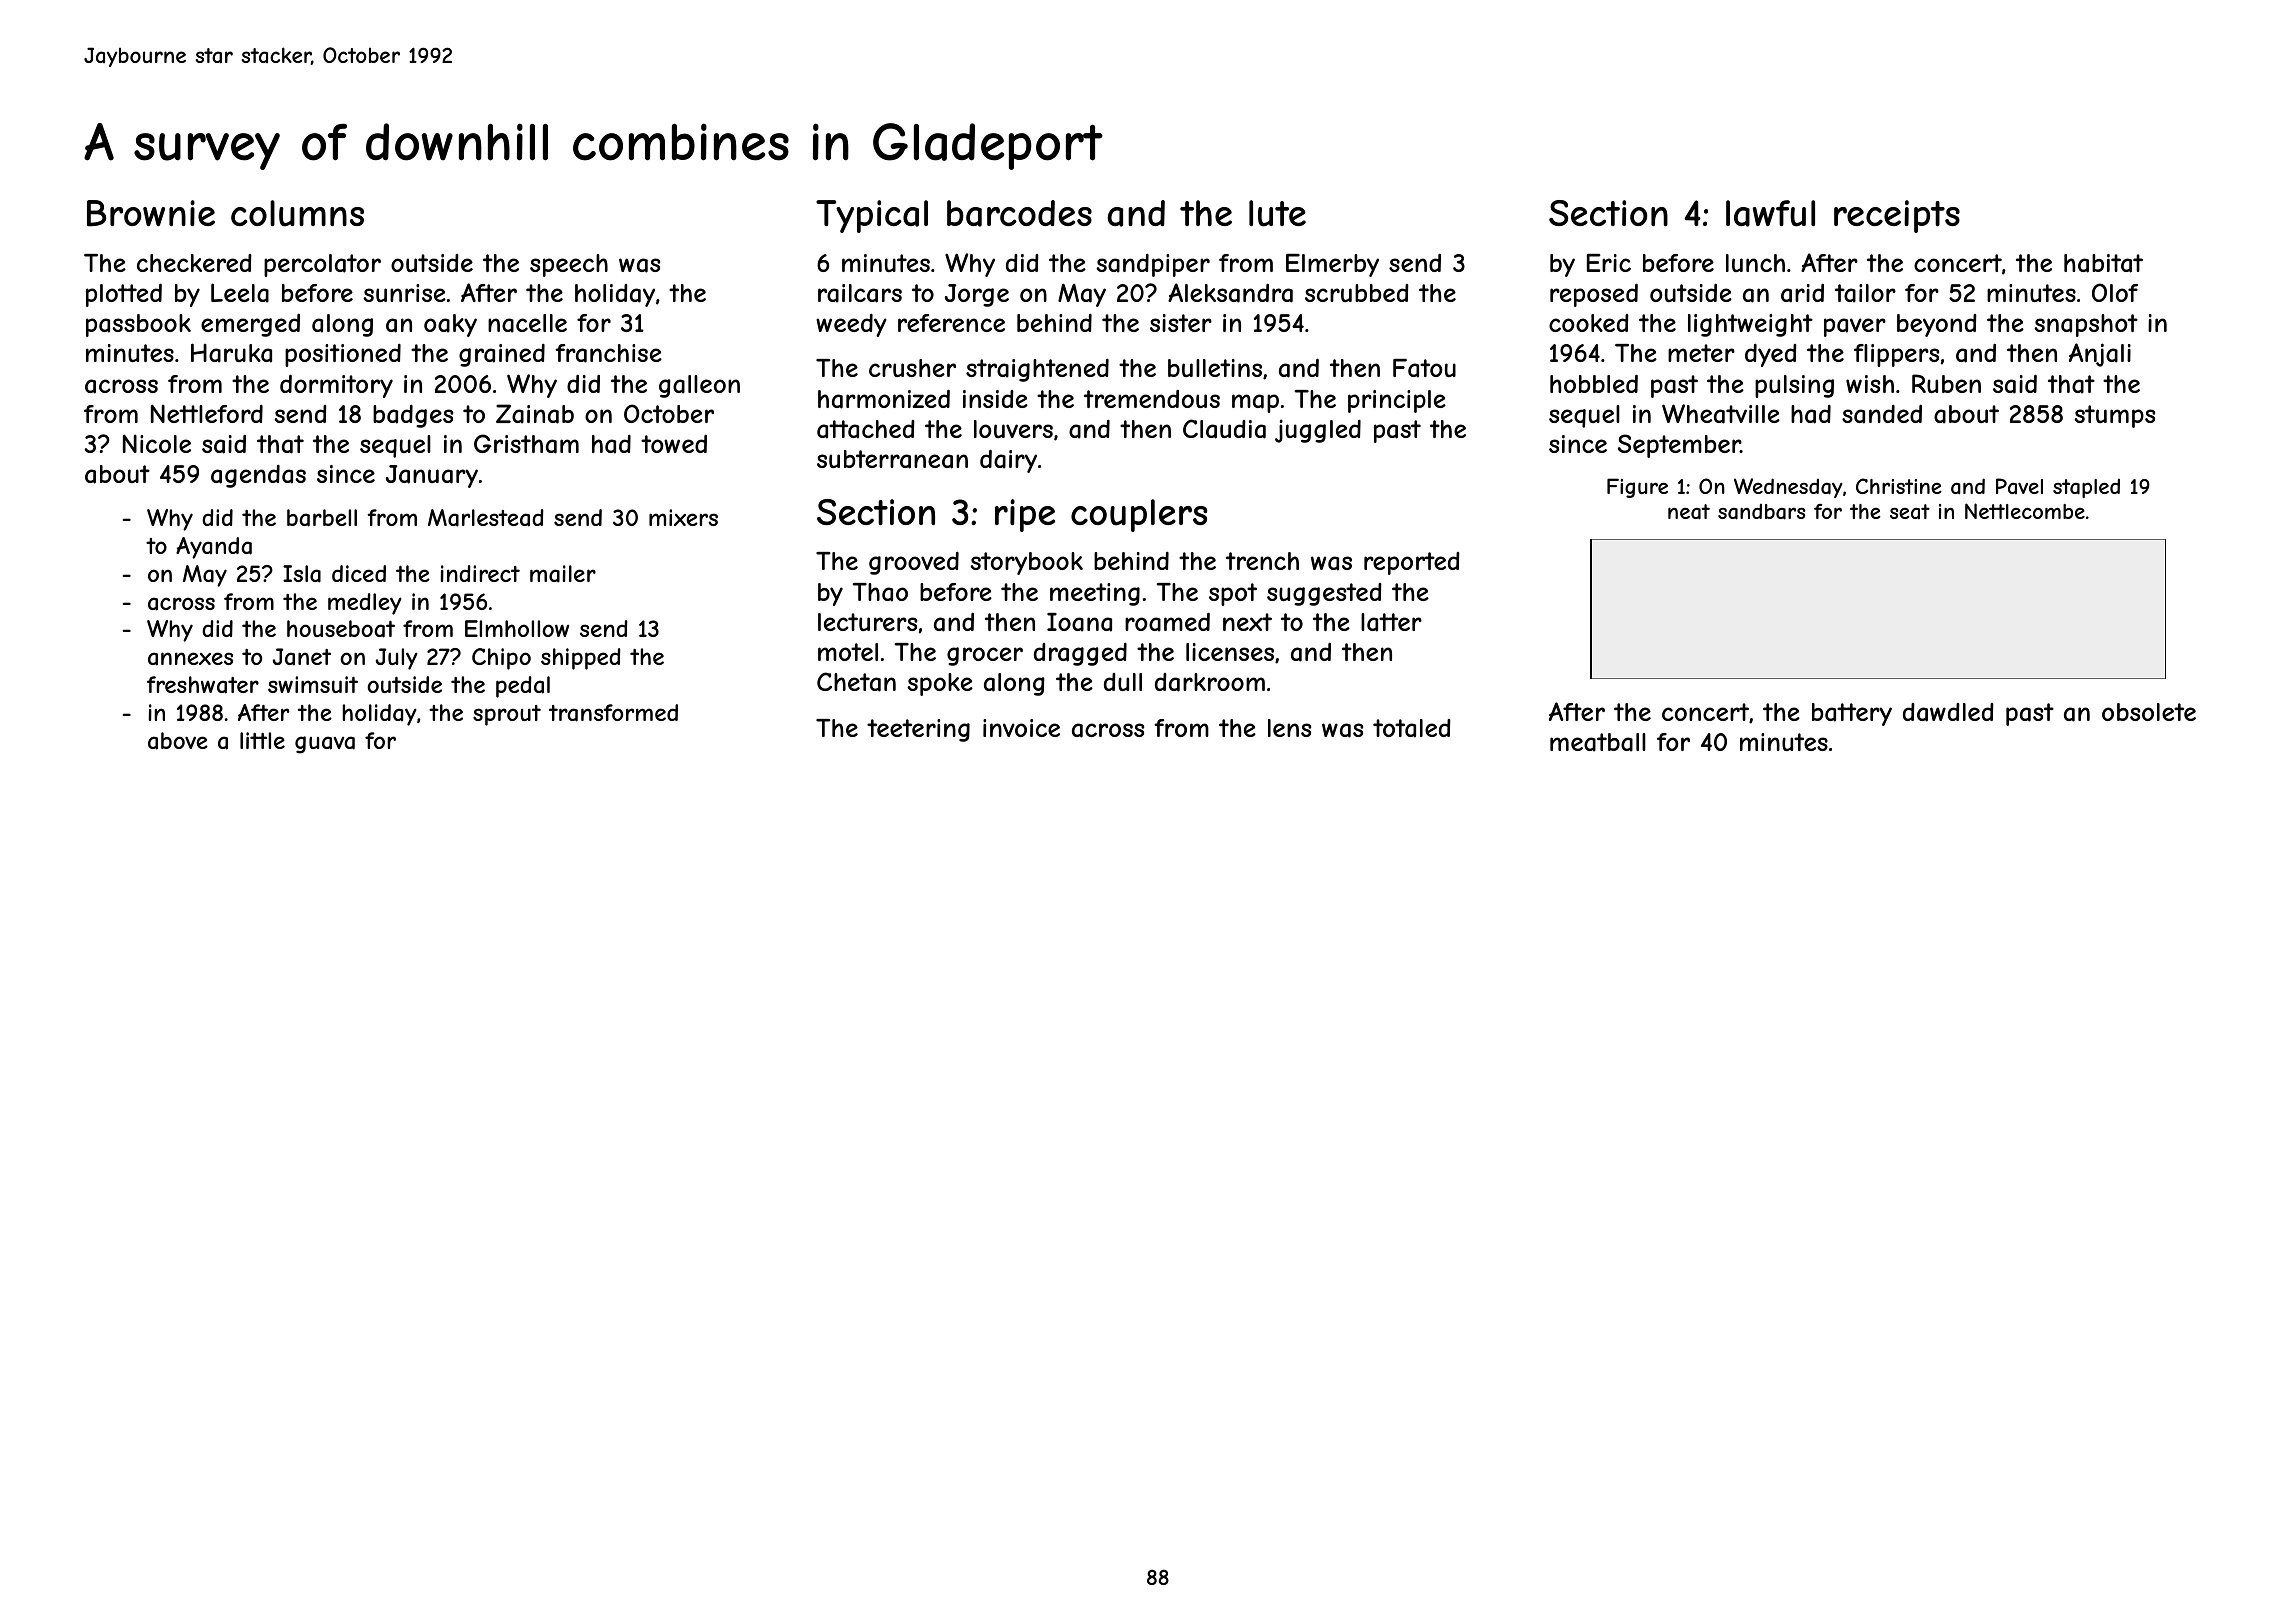 This image has height=1620, width=2292. I want to click on columns, so click(297, 213).
